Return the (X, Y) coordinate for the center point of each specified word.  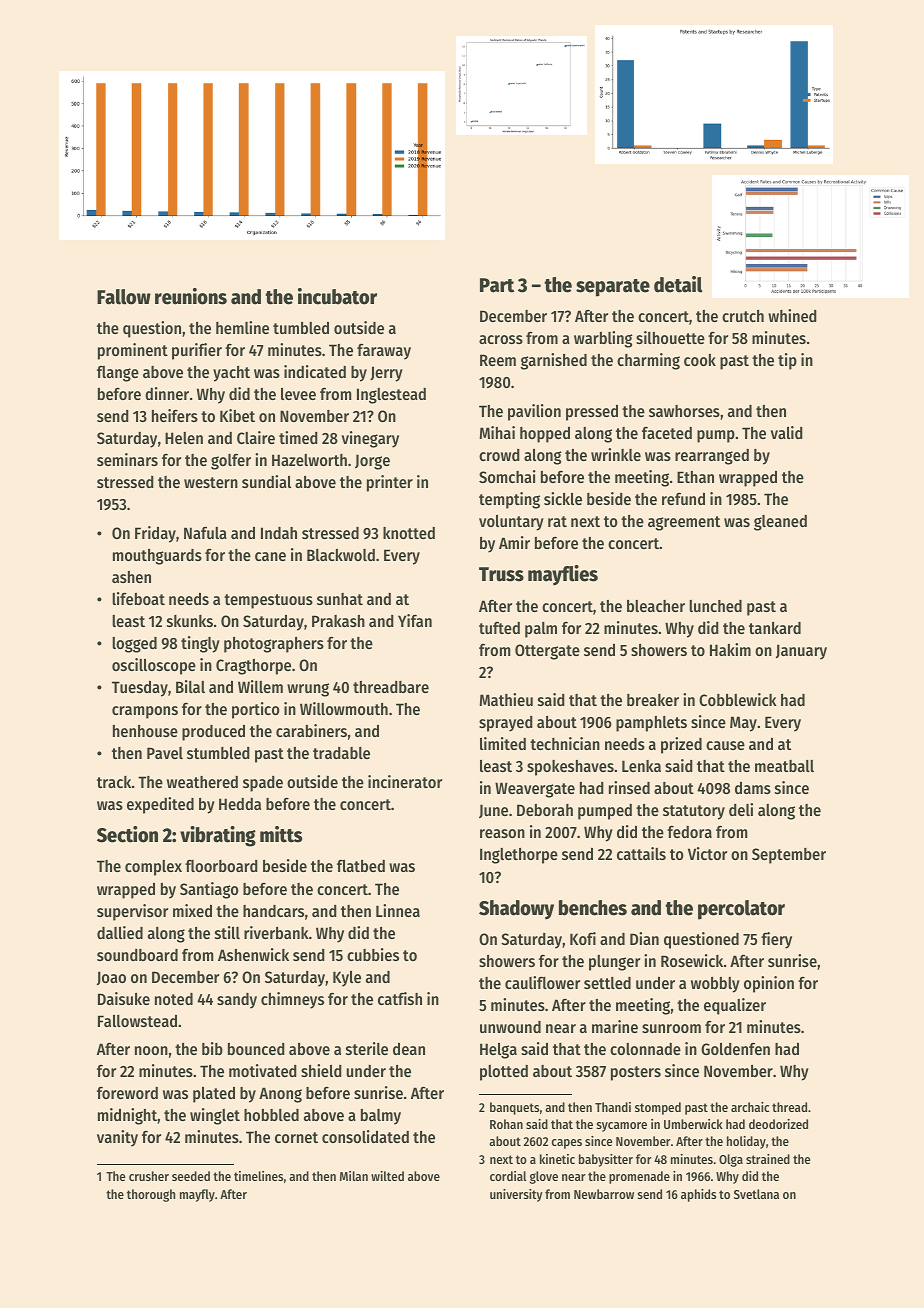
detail (678, 284)
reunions (191, 296)
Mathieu (506, 699)
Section (127, 834)
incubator (337, 296)
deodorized (778, 1124)
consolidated (365, 1136)
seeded (191, 1176)
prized (681, 745)
